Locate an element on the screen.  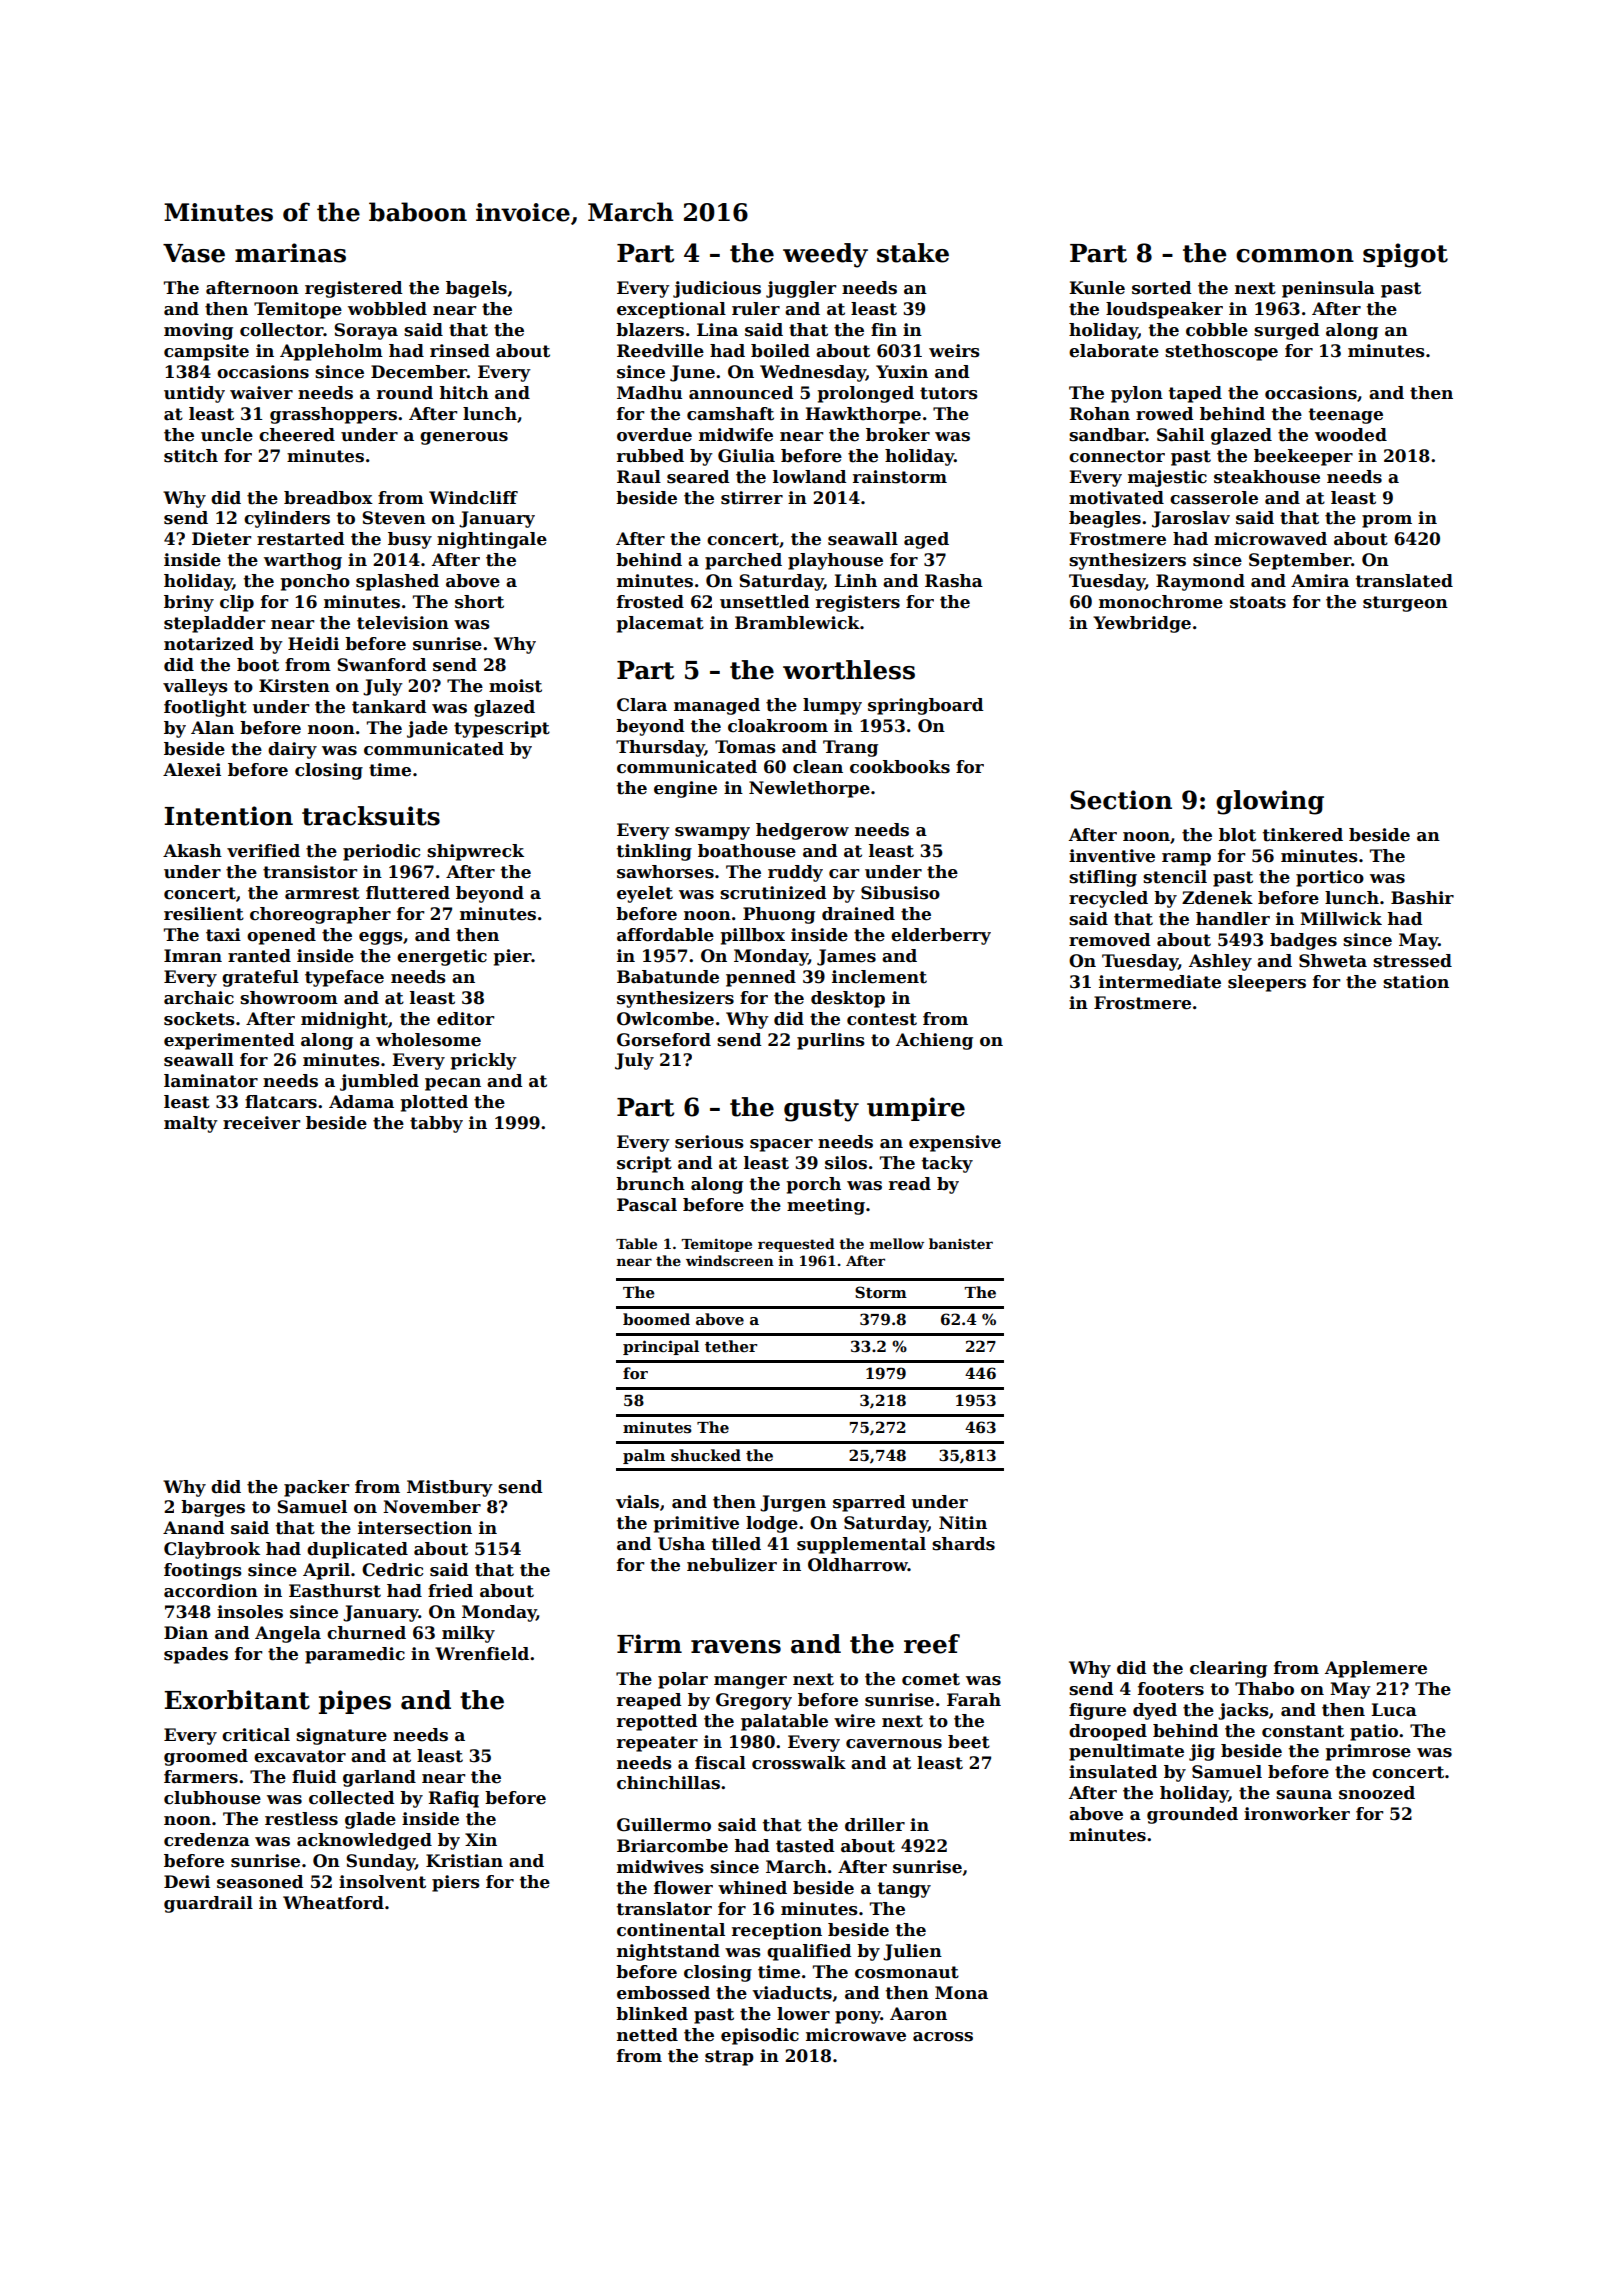
station is located at coordinates (1416, 982).
